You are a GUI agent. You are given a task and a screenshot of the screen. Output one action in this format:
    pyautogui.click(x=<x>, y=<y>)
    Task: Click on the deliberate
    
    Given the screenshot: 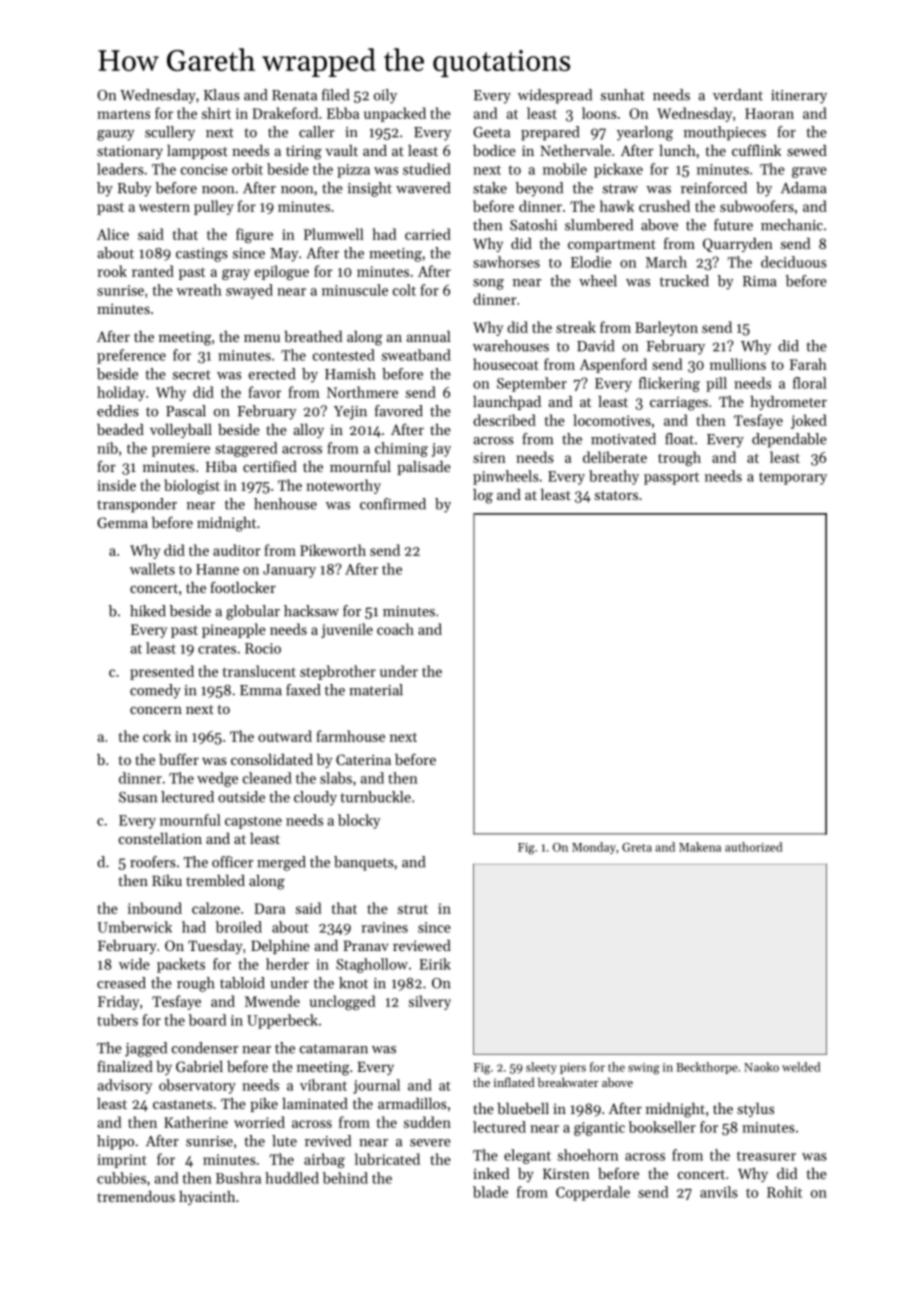 What is the action you would take?
    pyautogui.click(x=615, y=457)
